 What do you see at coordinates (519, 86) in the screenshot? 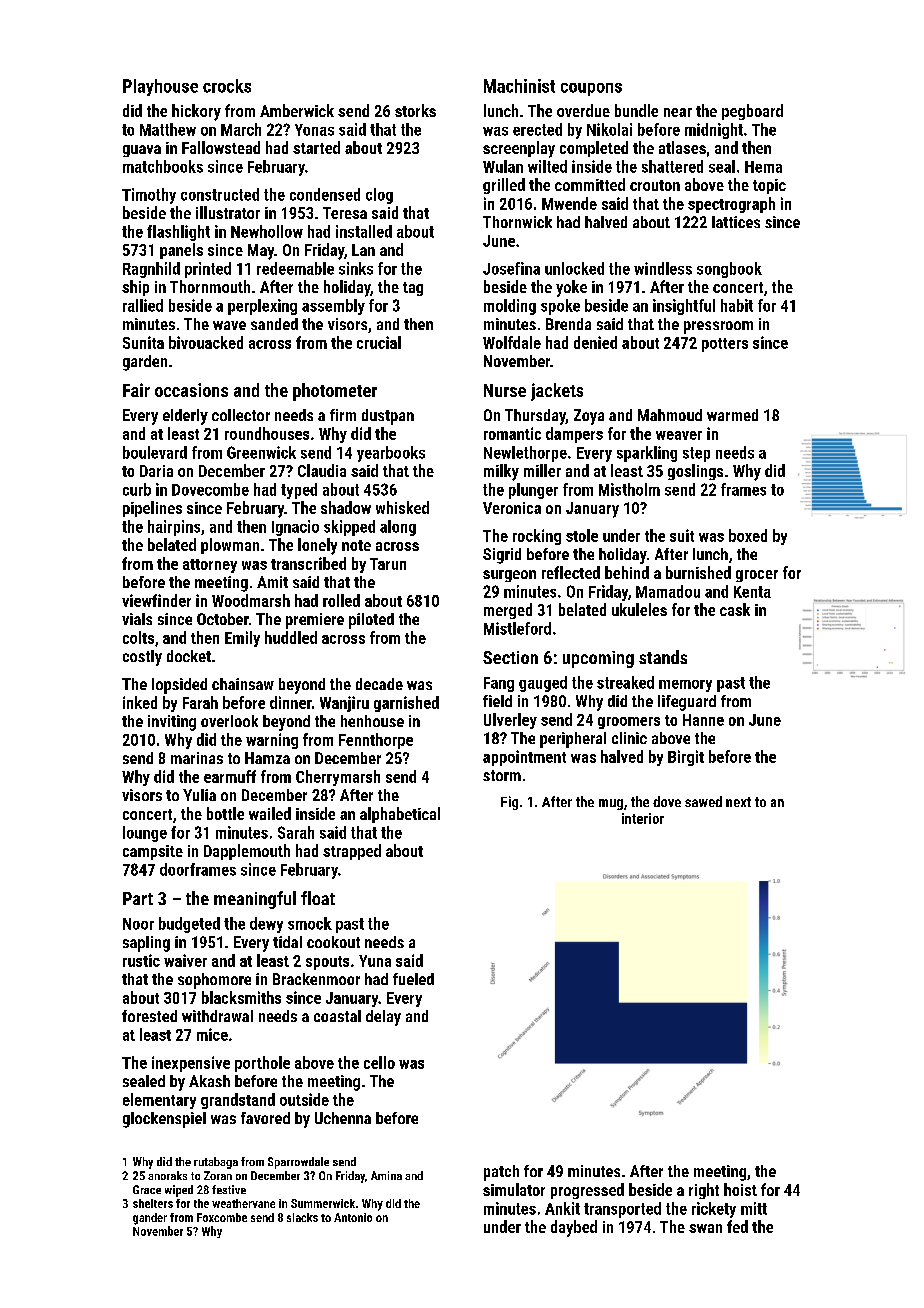
I see `Machinist` at bounding box center [519, 86].
